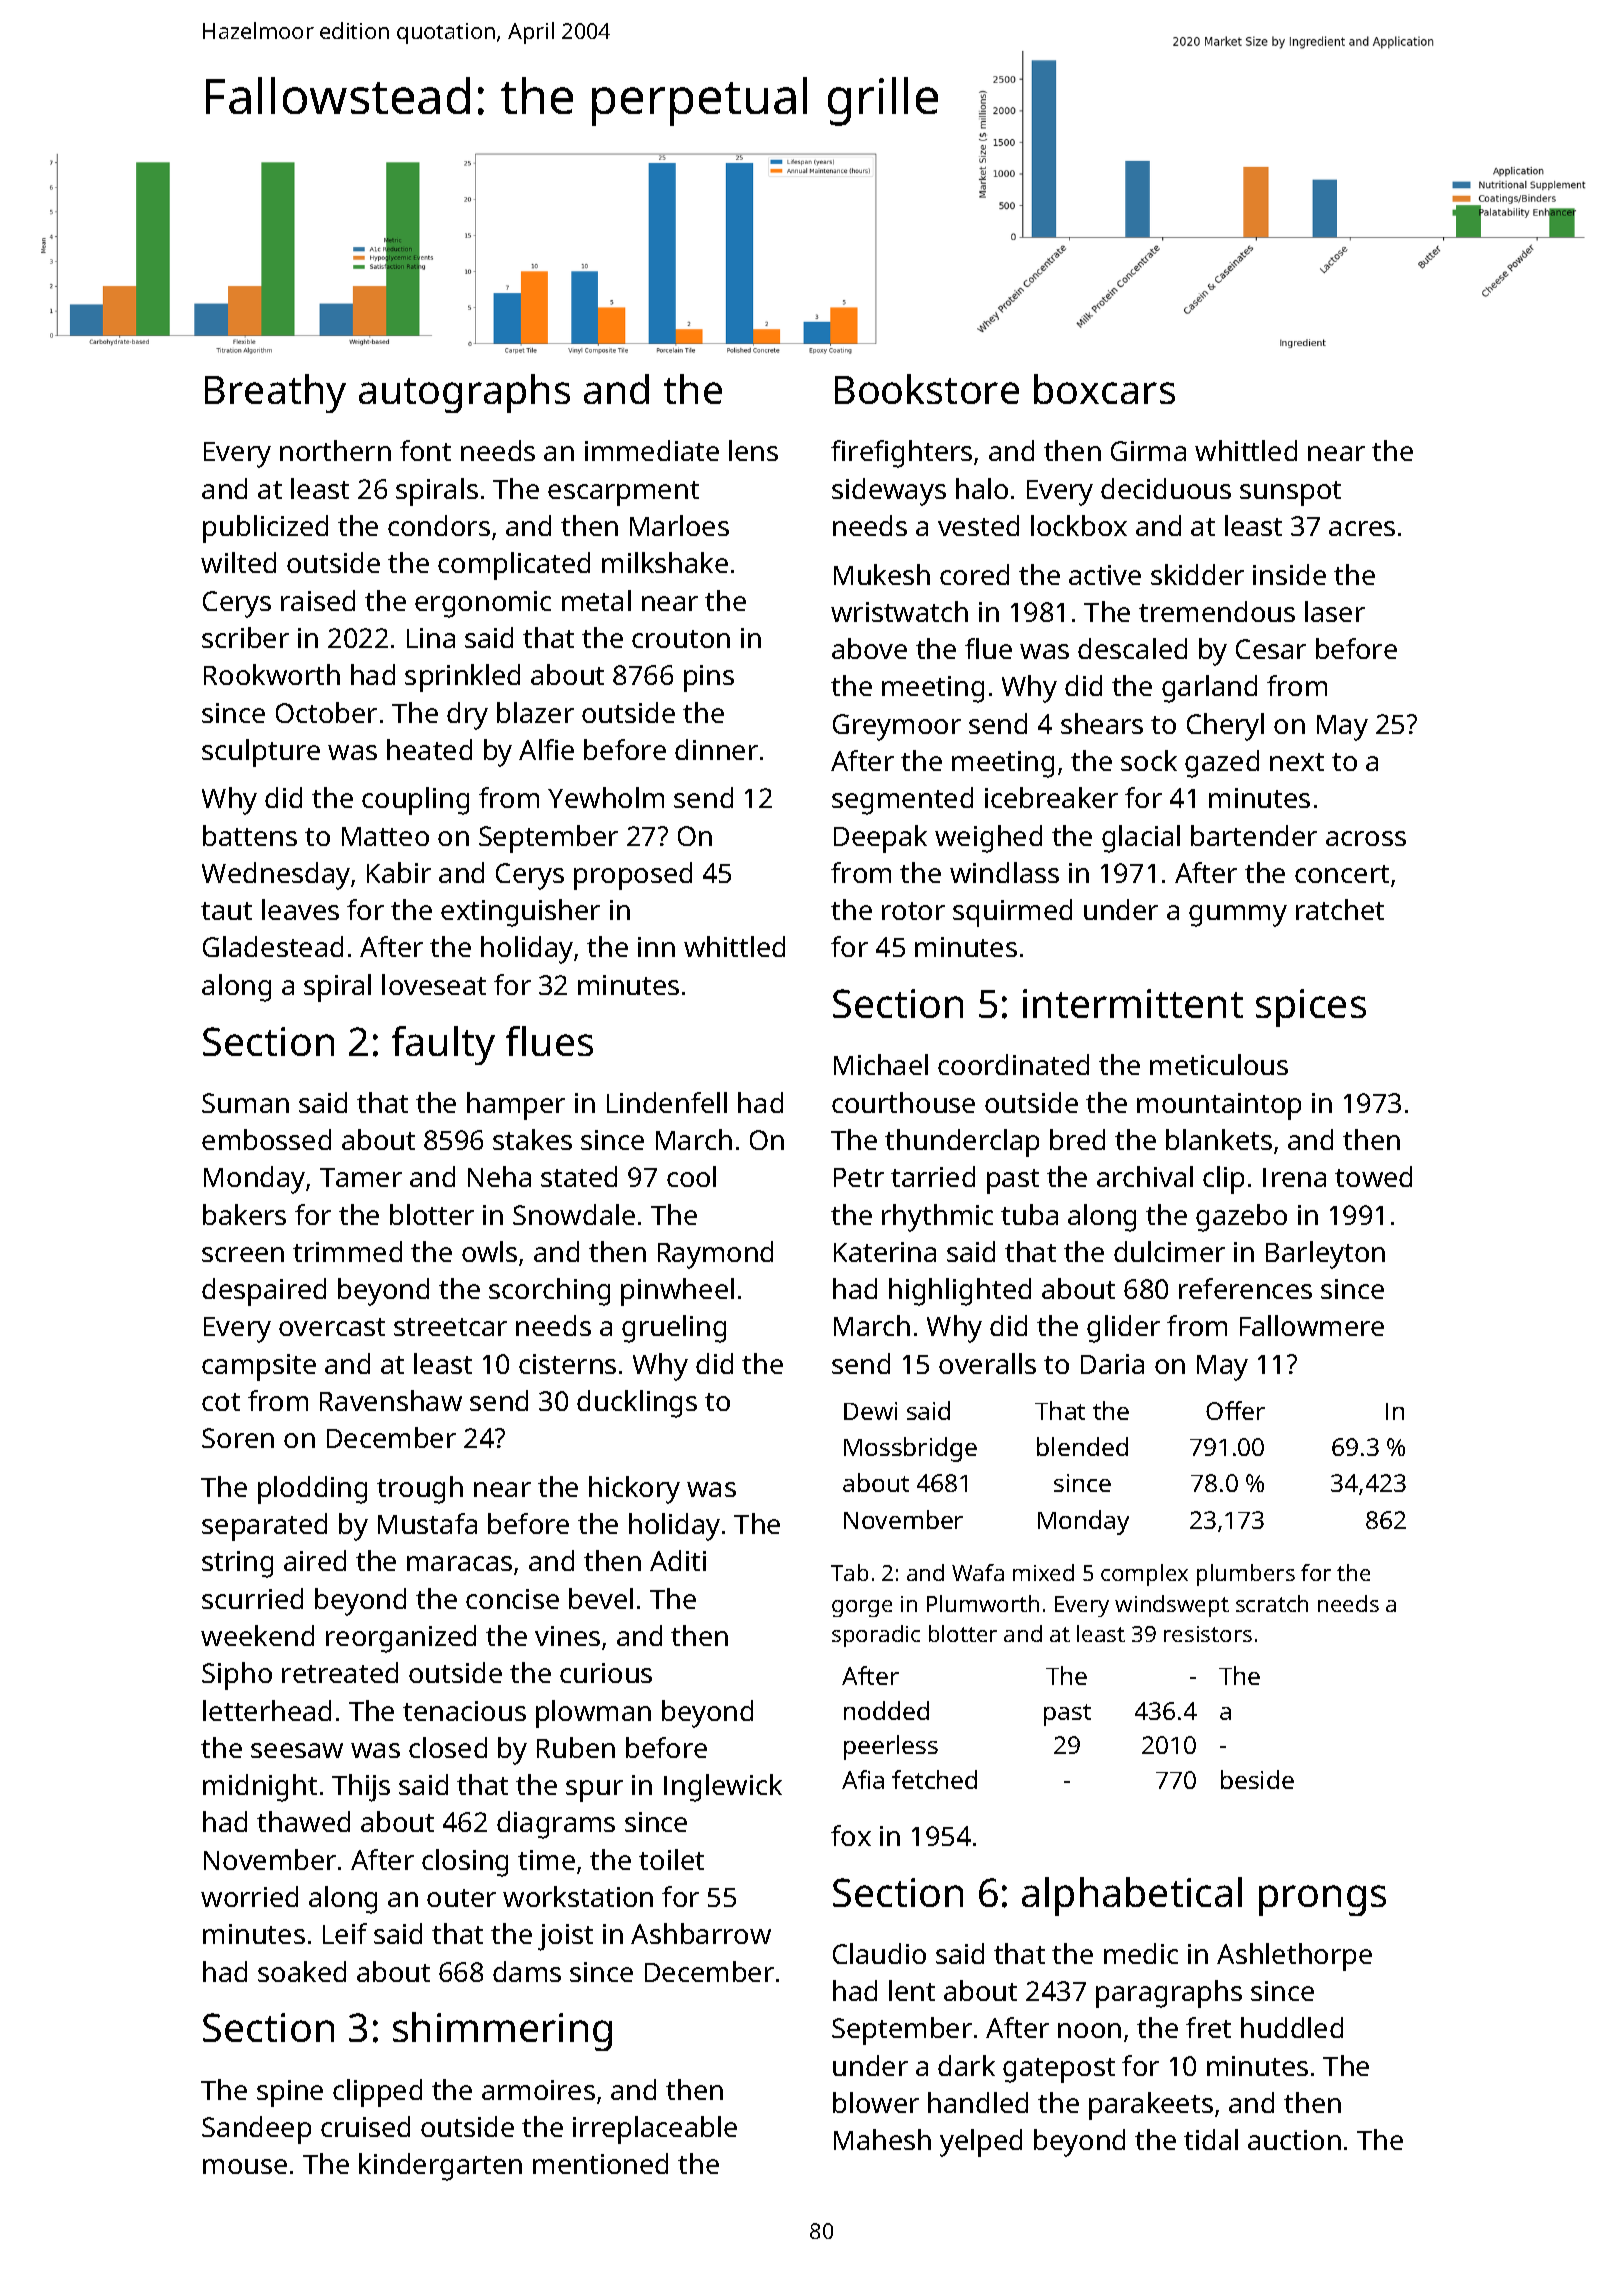 Image resolution: width=1620 pixels, height=2292 pixels. What do you see at coordinates (886, 1710) in the screenshot?
I see `nodded` at bounding box center [886, 1710].
